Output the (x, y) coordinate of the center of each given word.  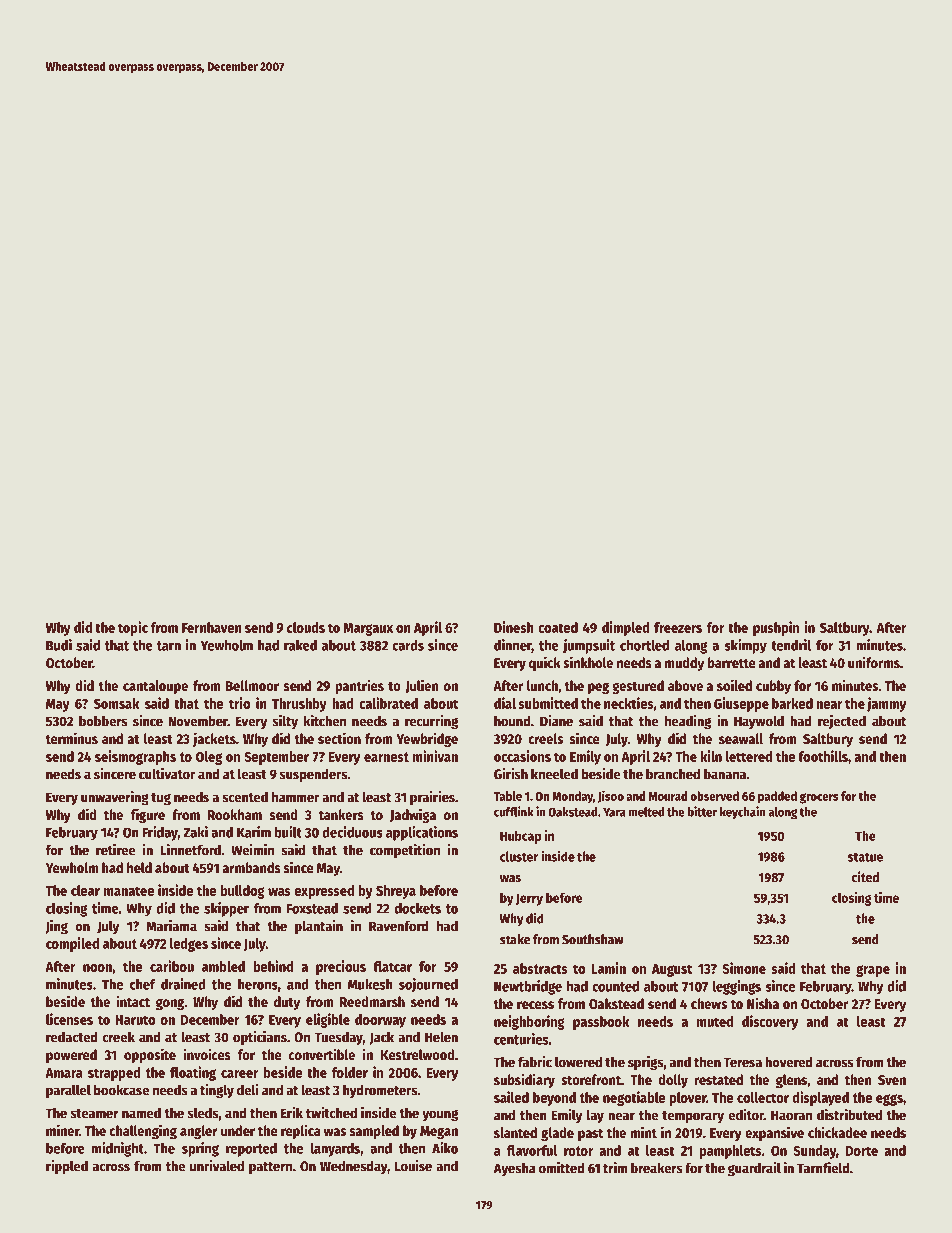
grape (873, 971)
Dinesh (513, 627)
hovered (789, 1062)
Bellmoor (252, 685)
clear (85, 890)
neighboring (529, 1022)
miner (62, 1130)
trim (615, 1168)
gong (170, 1004)
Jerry (529, 899)
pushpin (776, 628)
